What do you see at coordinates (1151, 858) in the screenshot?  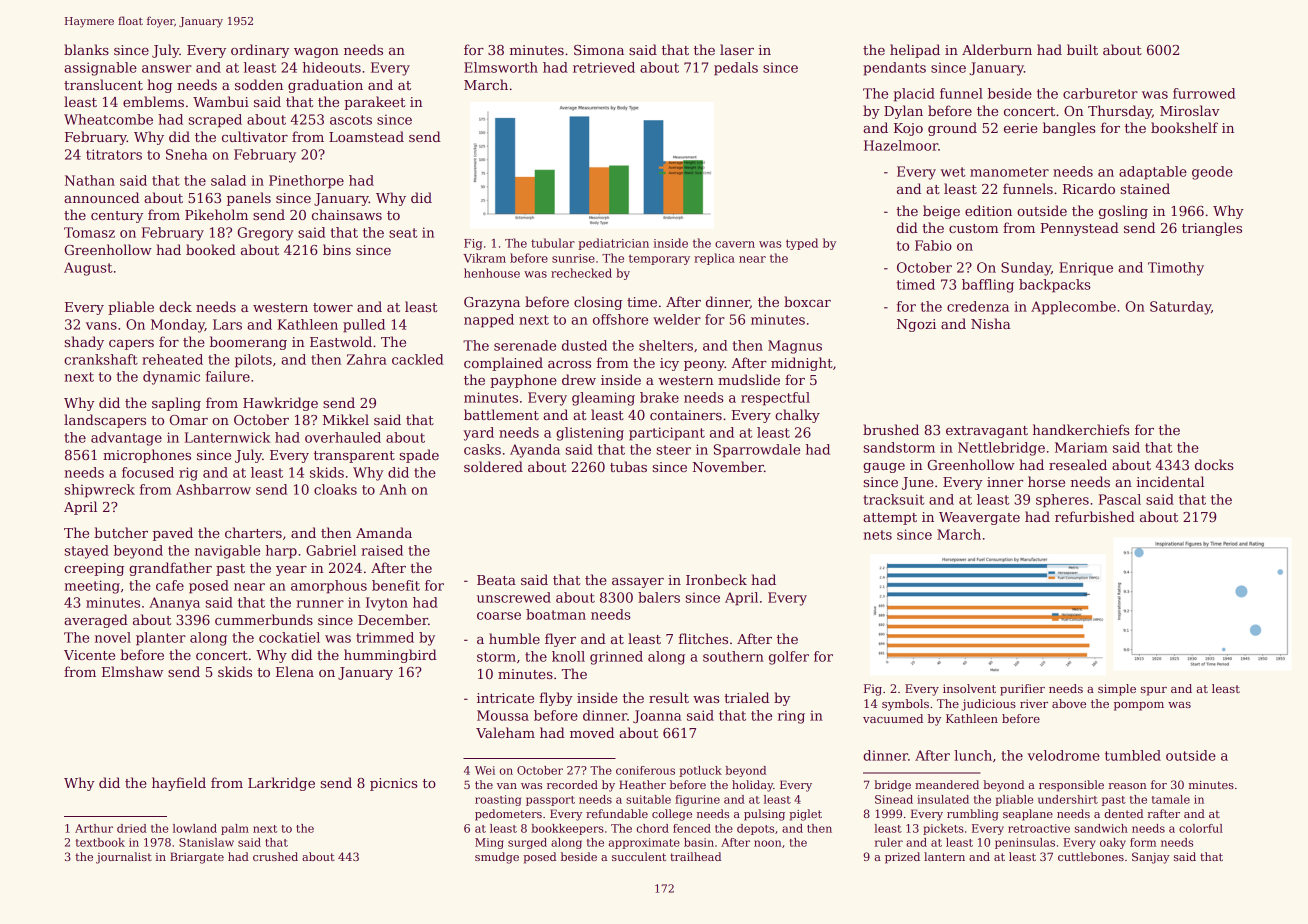 I see `Sanjay` at bounding box center [1151, 858].
